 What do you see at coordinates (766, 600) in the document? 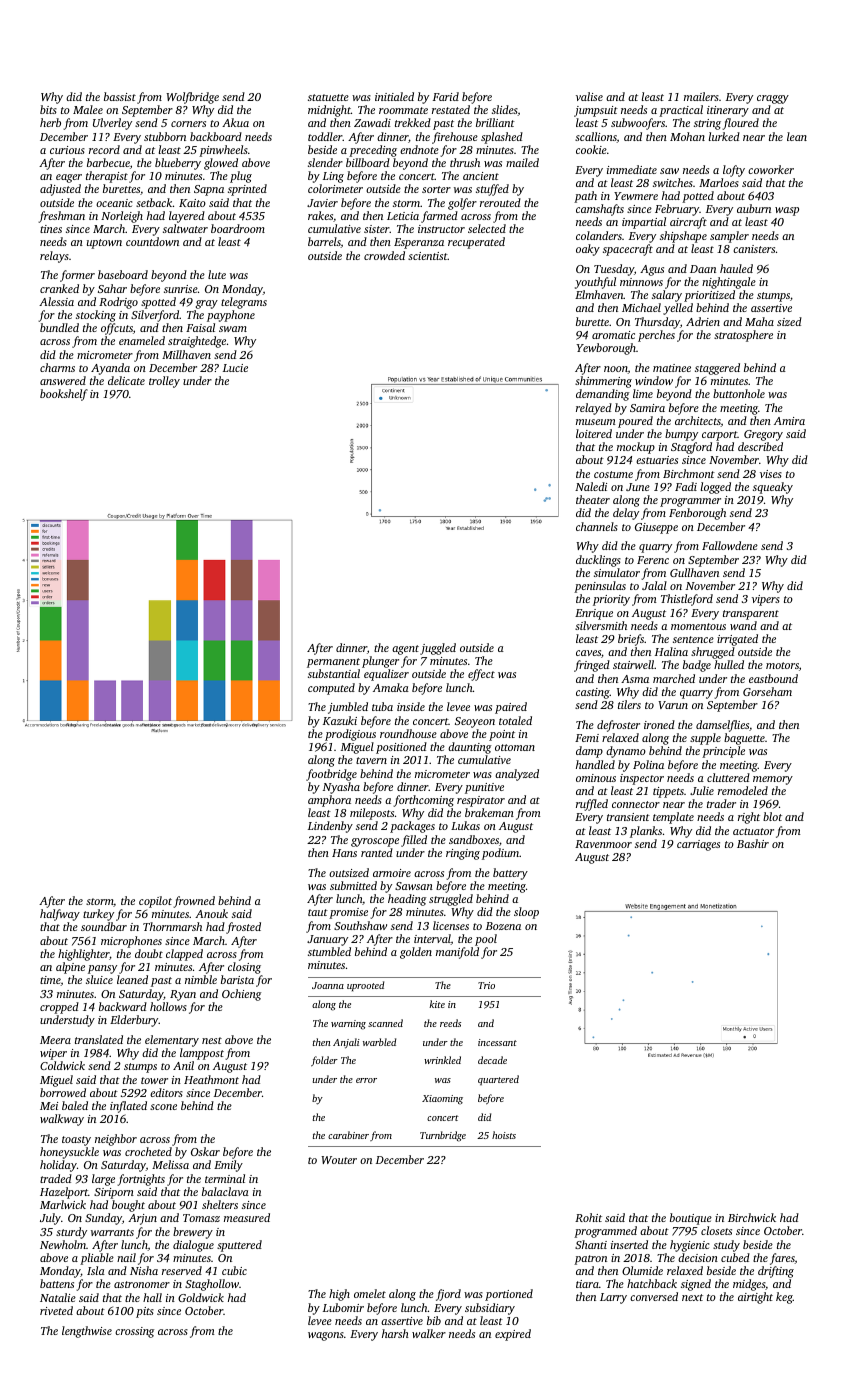
I see `vipers` at bounding box center [766, 600].
